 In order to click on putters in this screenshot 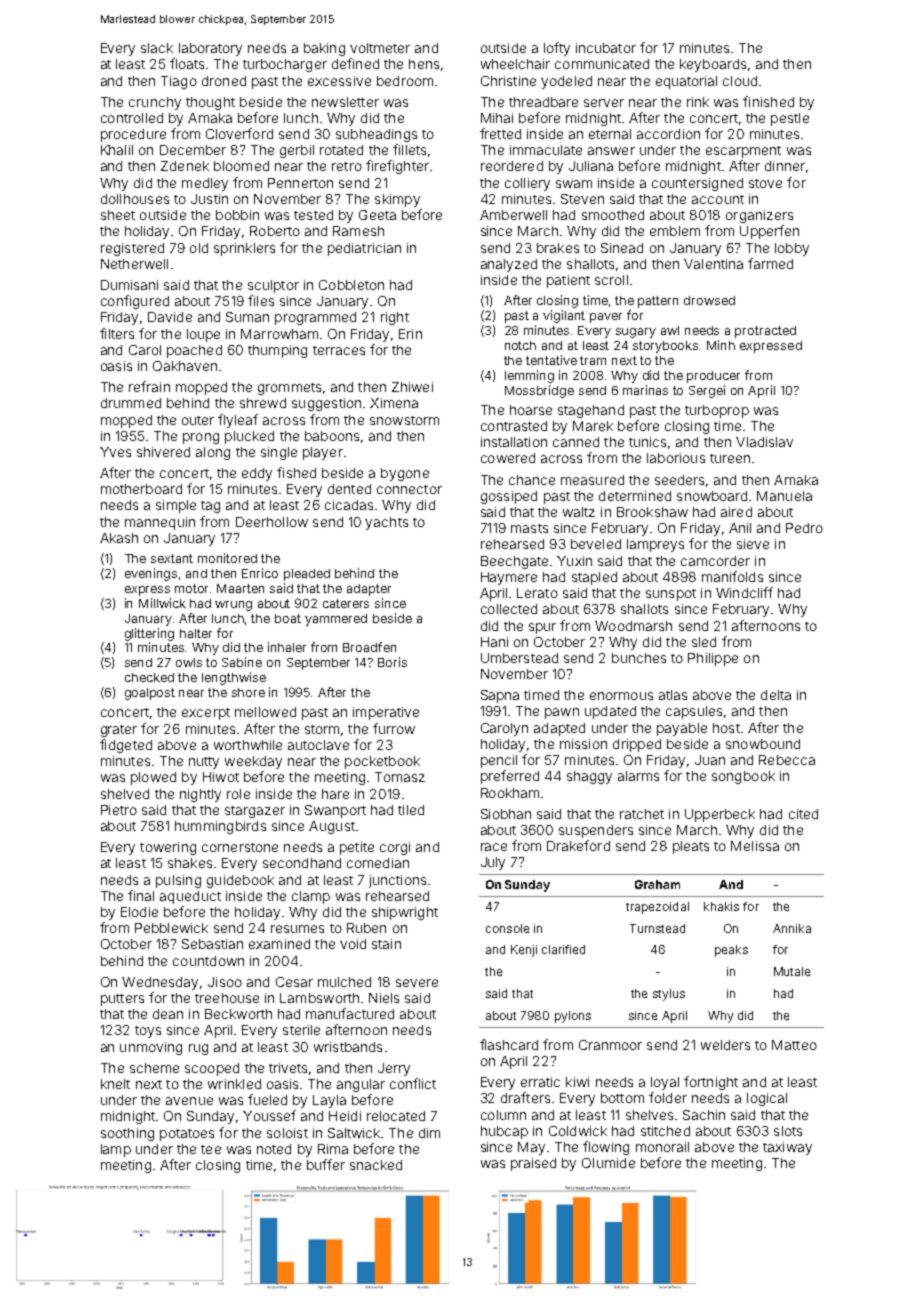, I will do `click(122, 1000)`.
